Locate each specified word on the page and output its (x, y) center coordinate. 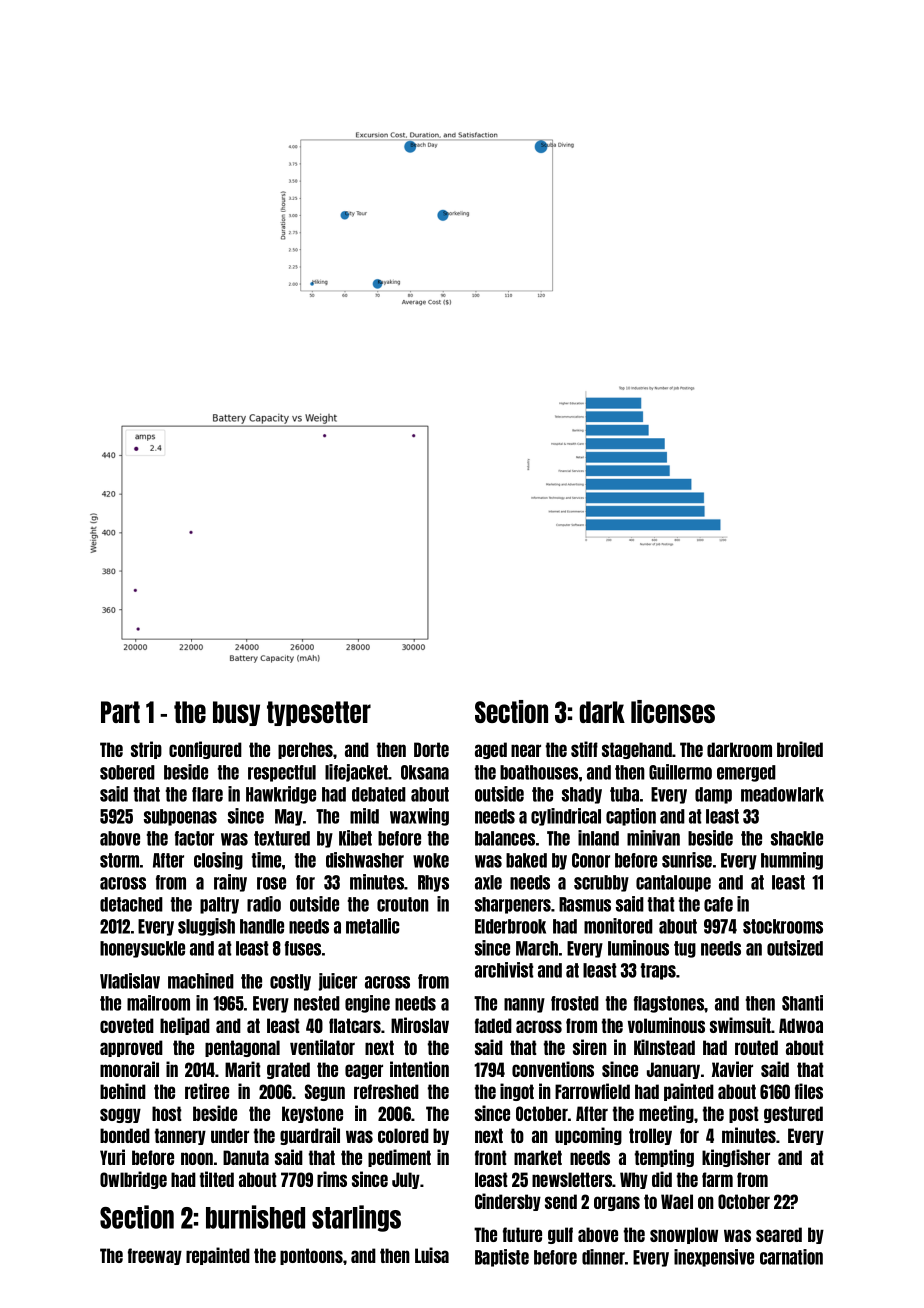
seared (779, 1234)
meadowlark (782, 794)
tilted (217, 1179)
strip (146, 750)
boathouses (539, 772)
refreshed (386, 1091)
